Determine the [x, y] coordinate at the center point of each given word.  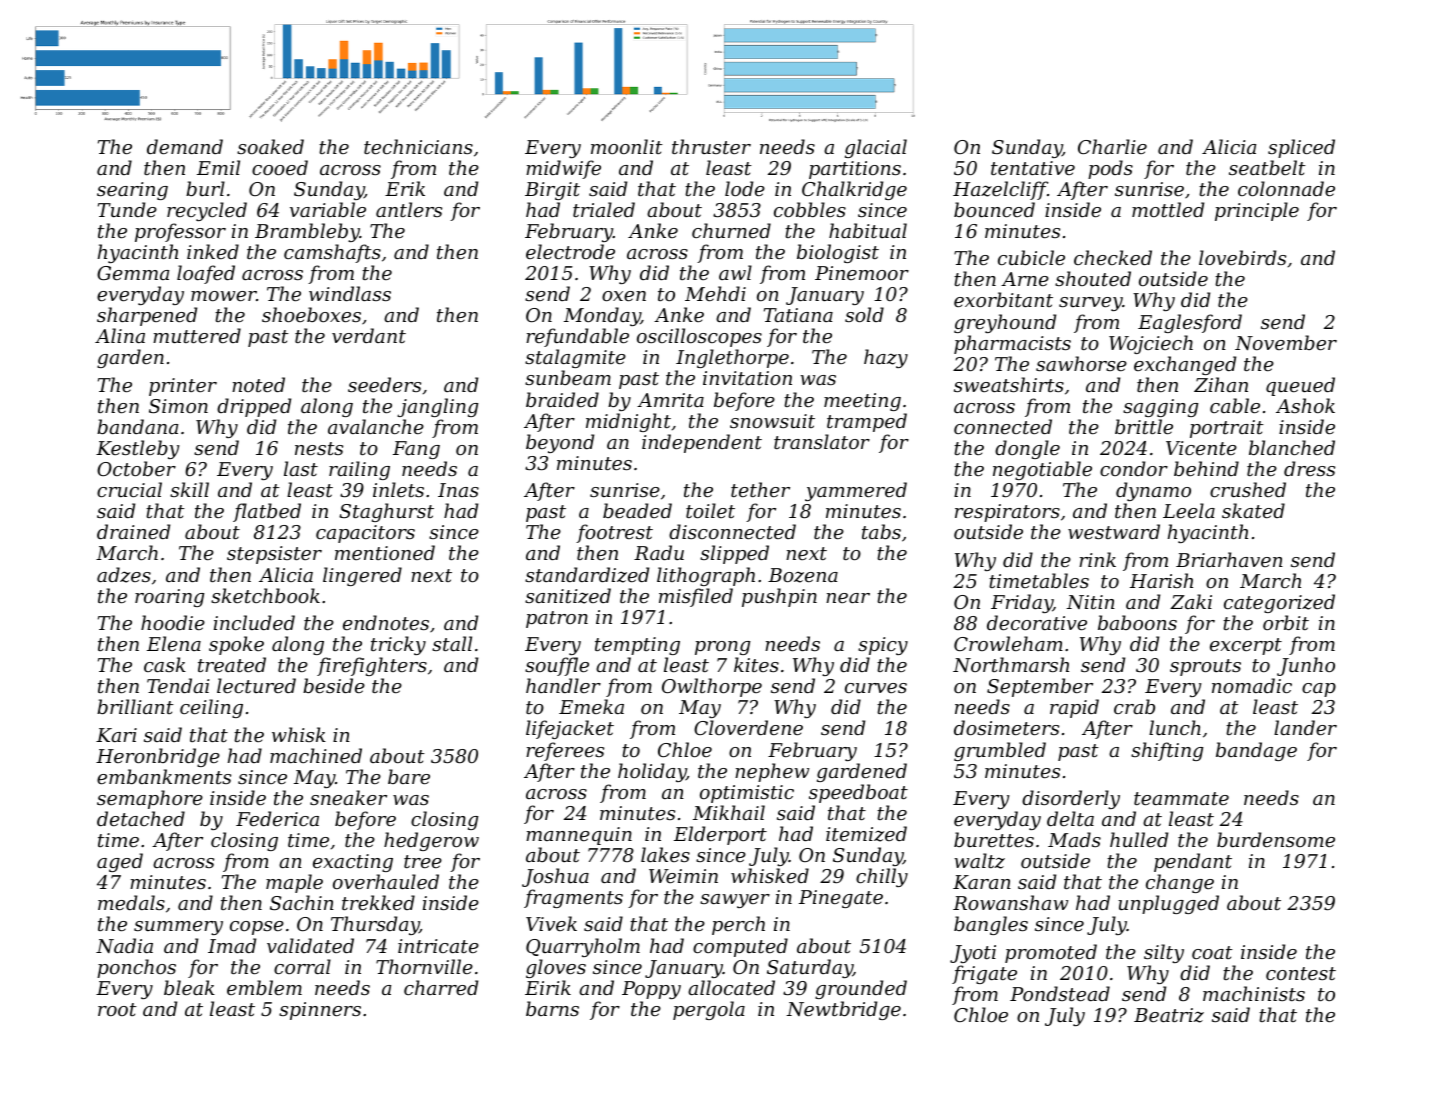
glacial [876, 148]
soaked [270, 146]
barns [552, 1008]
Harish [1161, 580]
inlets [398, 489]
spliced [1301, 148]
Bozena [803, 575]
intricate [438, 946]
